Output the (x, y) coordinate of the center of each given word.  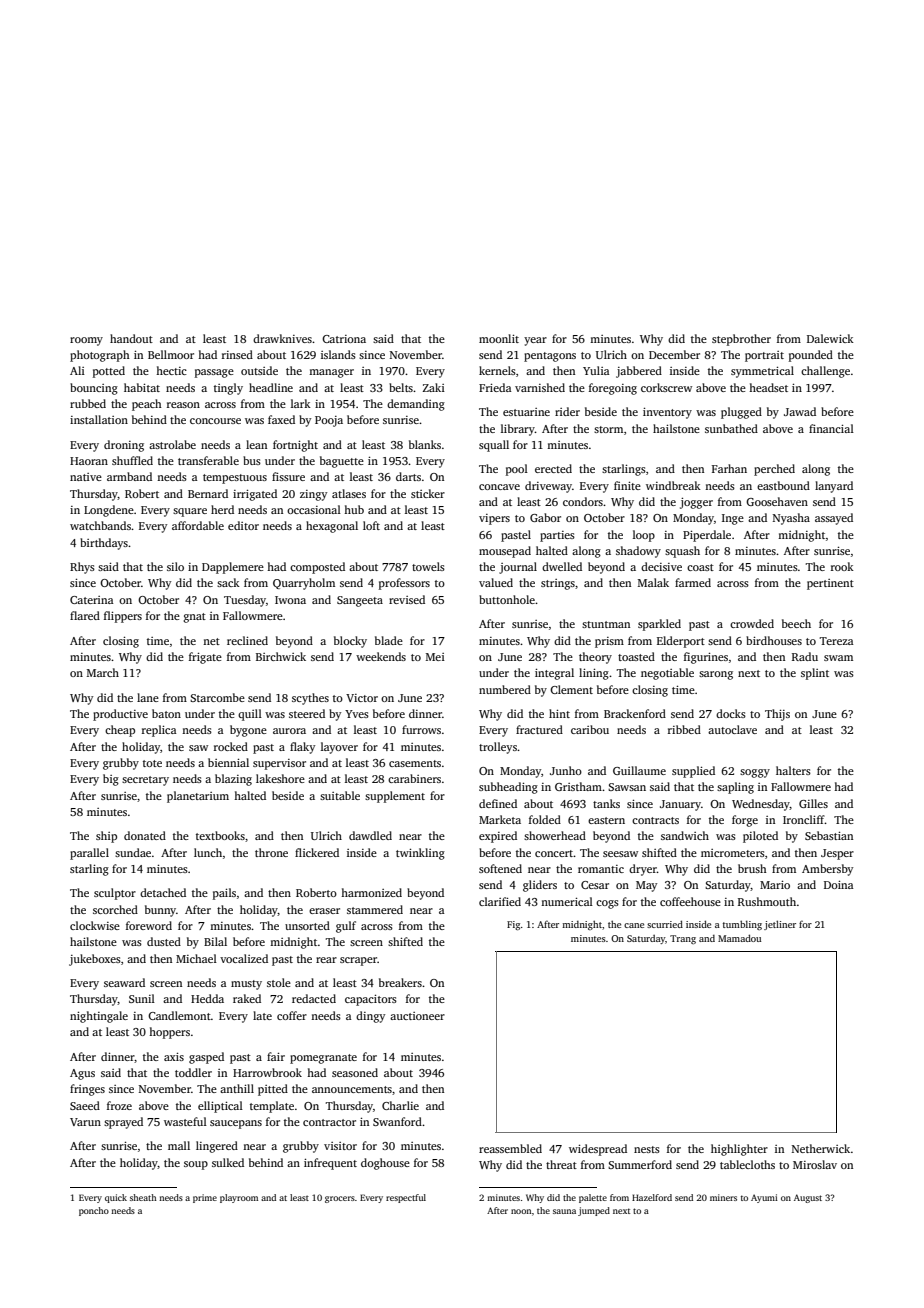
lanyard (834, 487)
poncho (94, 1211)
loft (371, 525)
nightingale (99, 1017)
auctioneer (417, 1016)
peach (147, 405)
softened (500, 868)
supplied (693, 772)
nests (647, 1149)
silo (175, 566)
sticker (428, 493)
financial (831, 428)
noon (521, 1211)
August (808, 1198)
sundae (133, 852)
